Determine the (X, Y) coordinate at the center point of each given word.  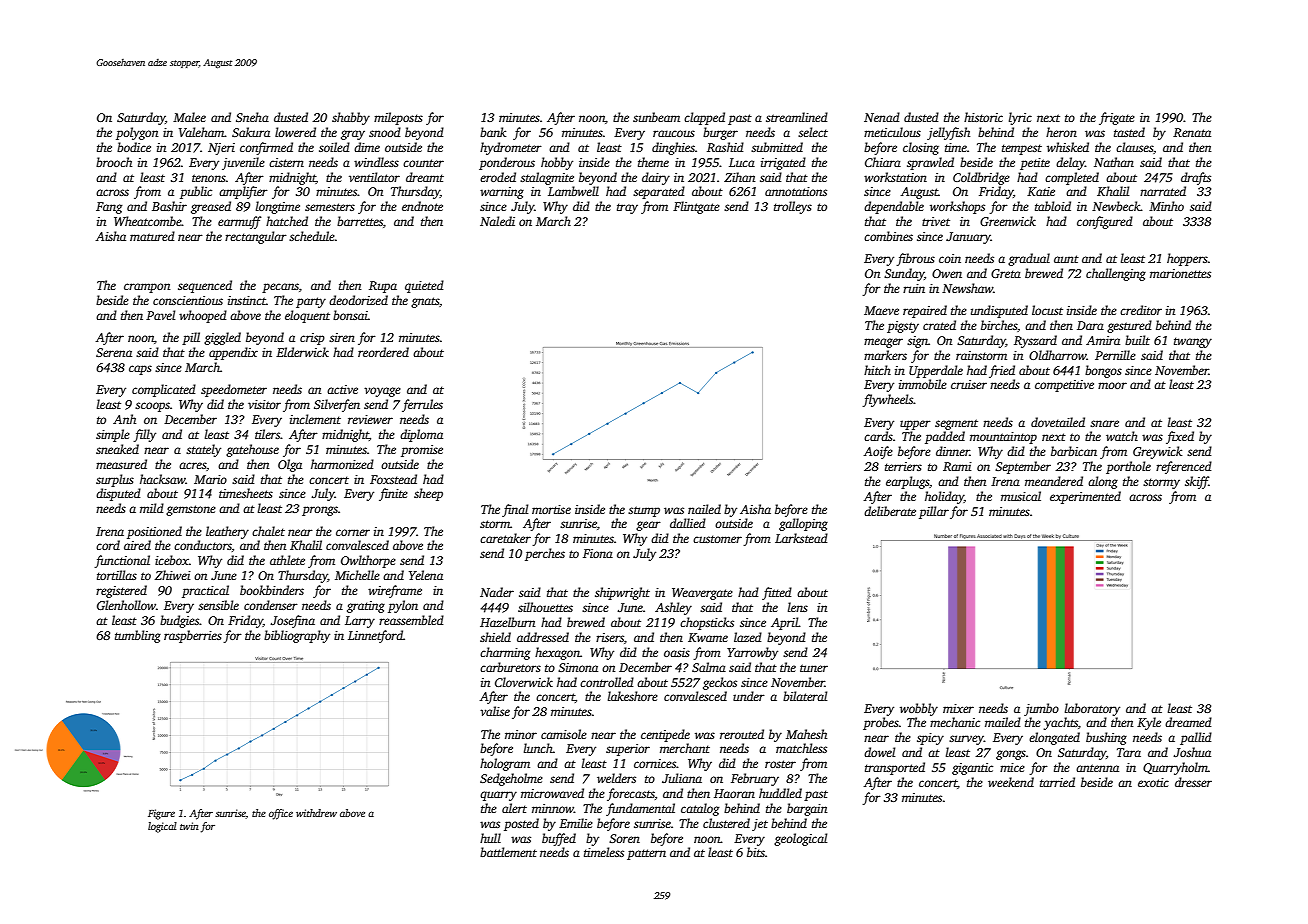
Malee (189, 117)
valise (495, 711)
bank (493, 132)
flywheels (887, 400)
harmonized (342, 464)
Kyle (1149, 723)
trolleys (793, 207)
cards (878, 436)
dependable (894, 207)
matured (152, 236)
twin (189, 826)
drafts (1196, 178)
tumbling (138, 636)
